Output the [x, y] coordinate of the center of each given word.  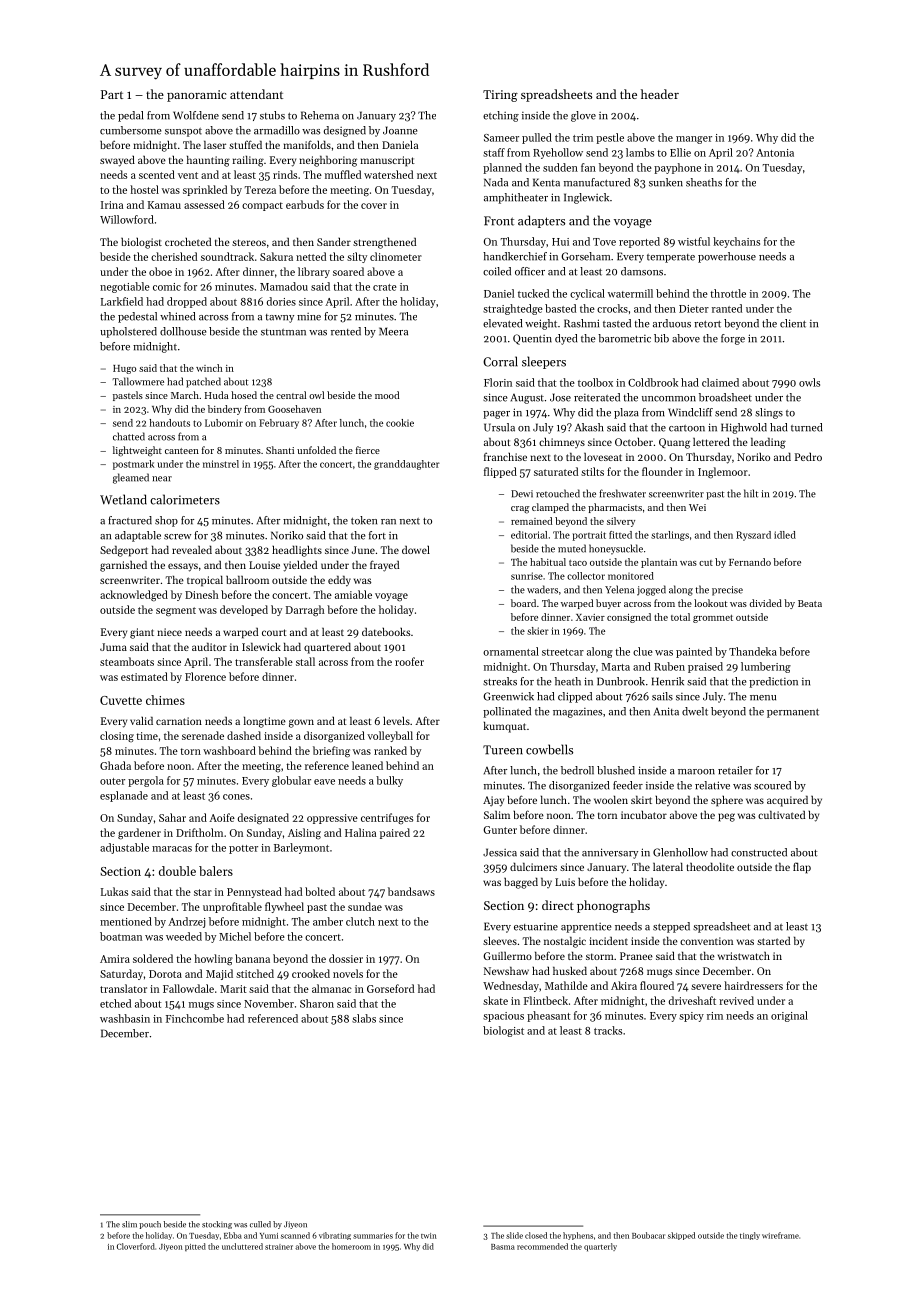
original [789, 1016]
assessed [204, 204]
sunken [666, 182]
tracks [608, 1030]
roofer [409, 661]
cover [374, 206]
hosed [244, 395]
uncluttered [242, 1246]
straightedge [513, 309]
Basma [503, 1247]
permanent [793, 713]
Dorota [165, 974]
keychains [736, 242]
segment [176, 612]
